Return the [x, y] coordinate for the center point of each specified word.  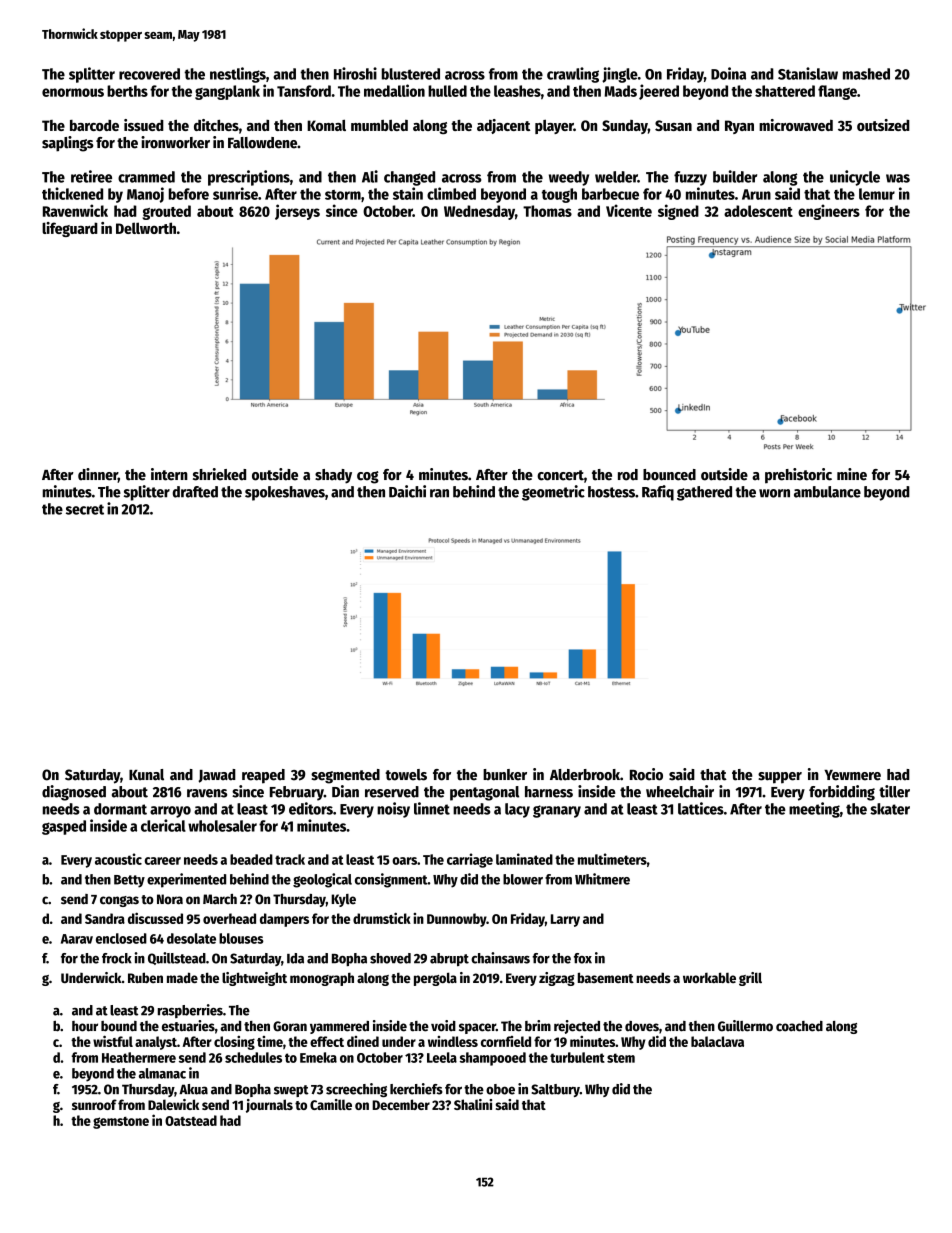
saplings [68, 144]
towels [406, 775]
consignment [391, 880]
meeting [814, 810]
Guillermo [745, 1026]
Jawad [217, 776]
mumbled [379, 125]
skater [890, 809]
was [898, 178]
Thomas [547, 211]
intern [169, 474]
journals [269, 1106]
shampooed [493, 1059]
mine [852, 474]
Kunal [146, 775]
